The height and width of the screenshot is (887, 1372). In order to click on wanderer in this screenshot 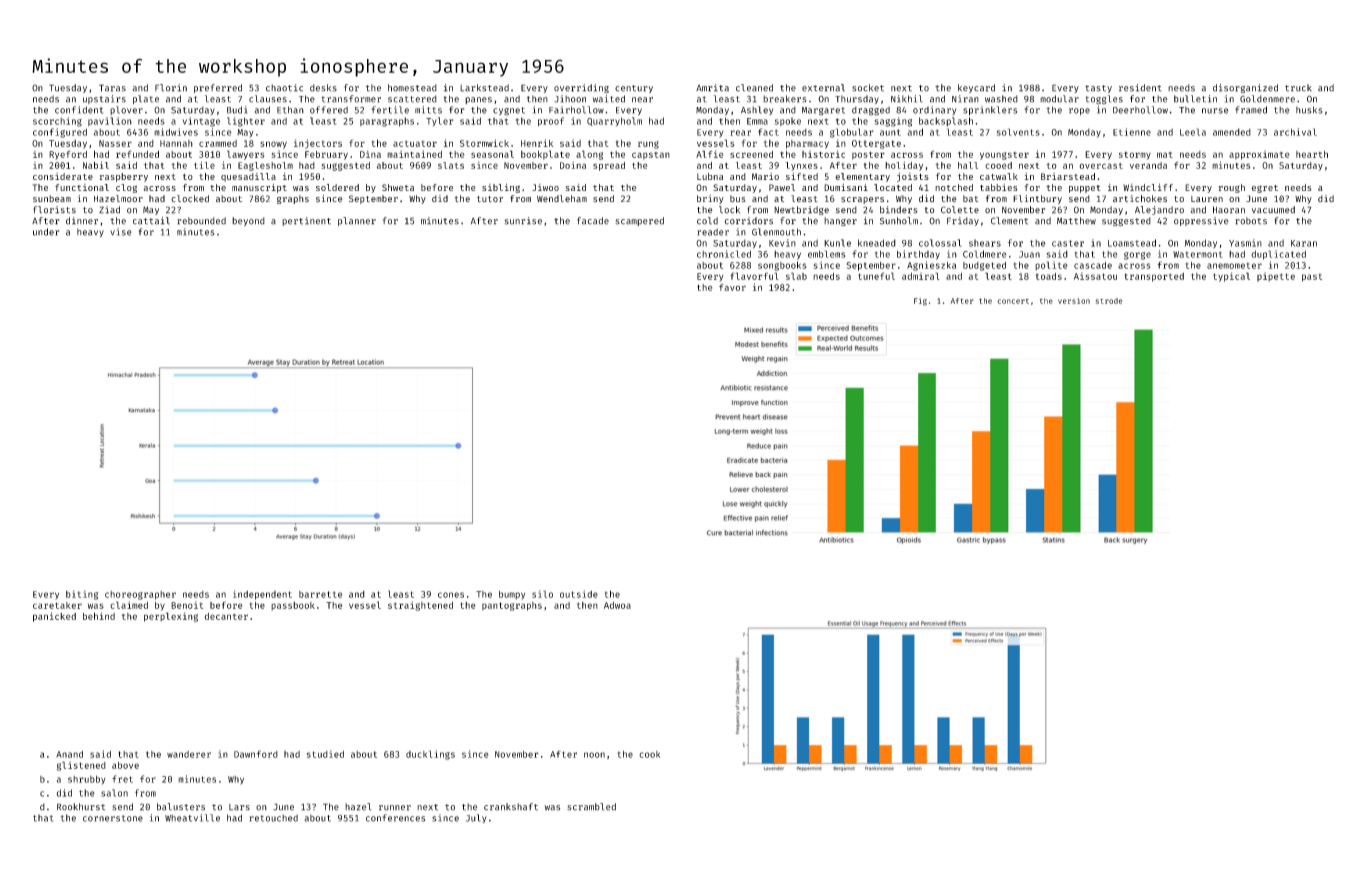, I will do `click(189, 754)`.
